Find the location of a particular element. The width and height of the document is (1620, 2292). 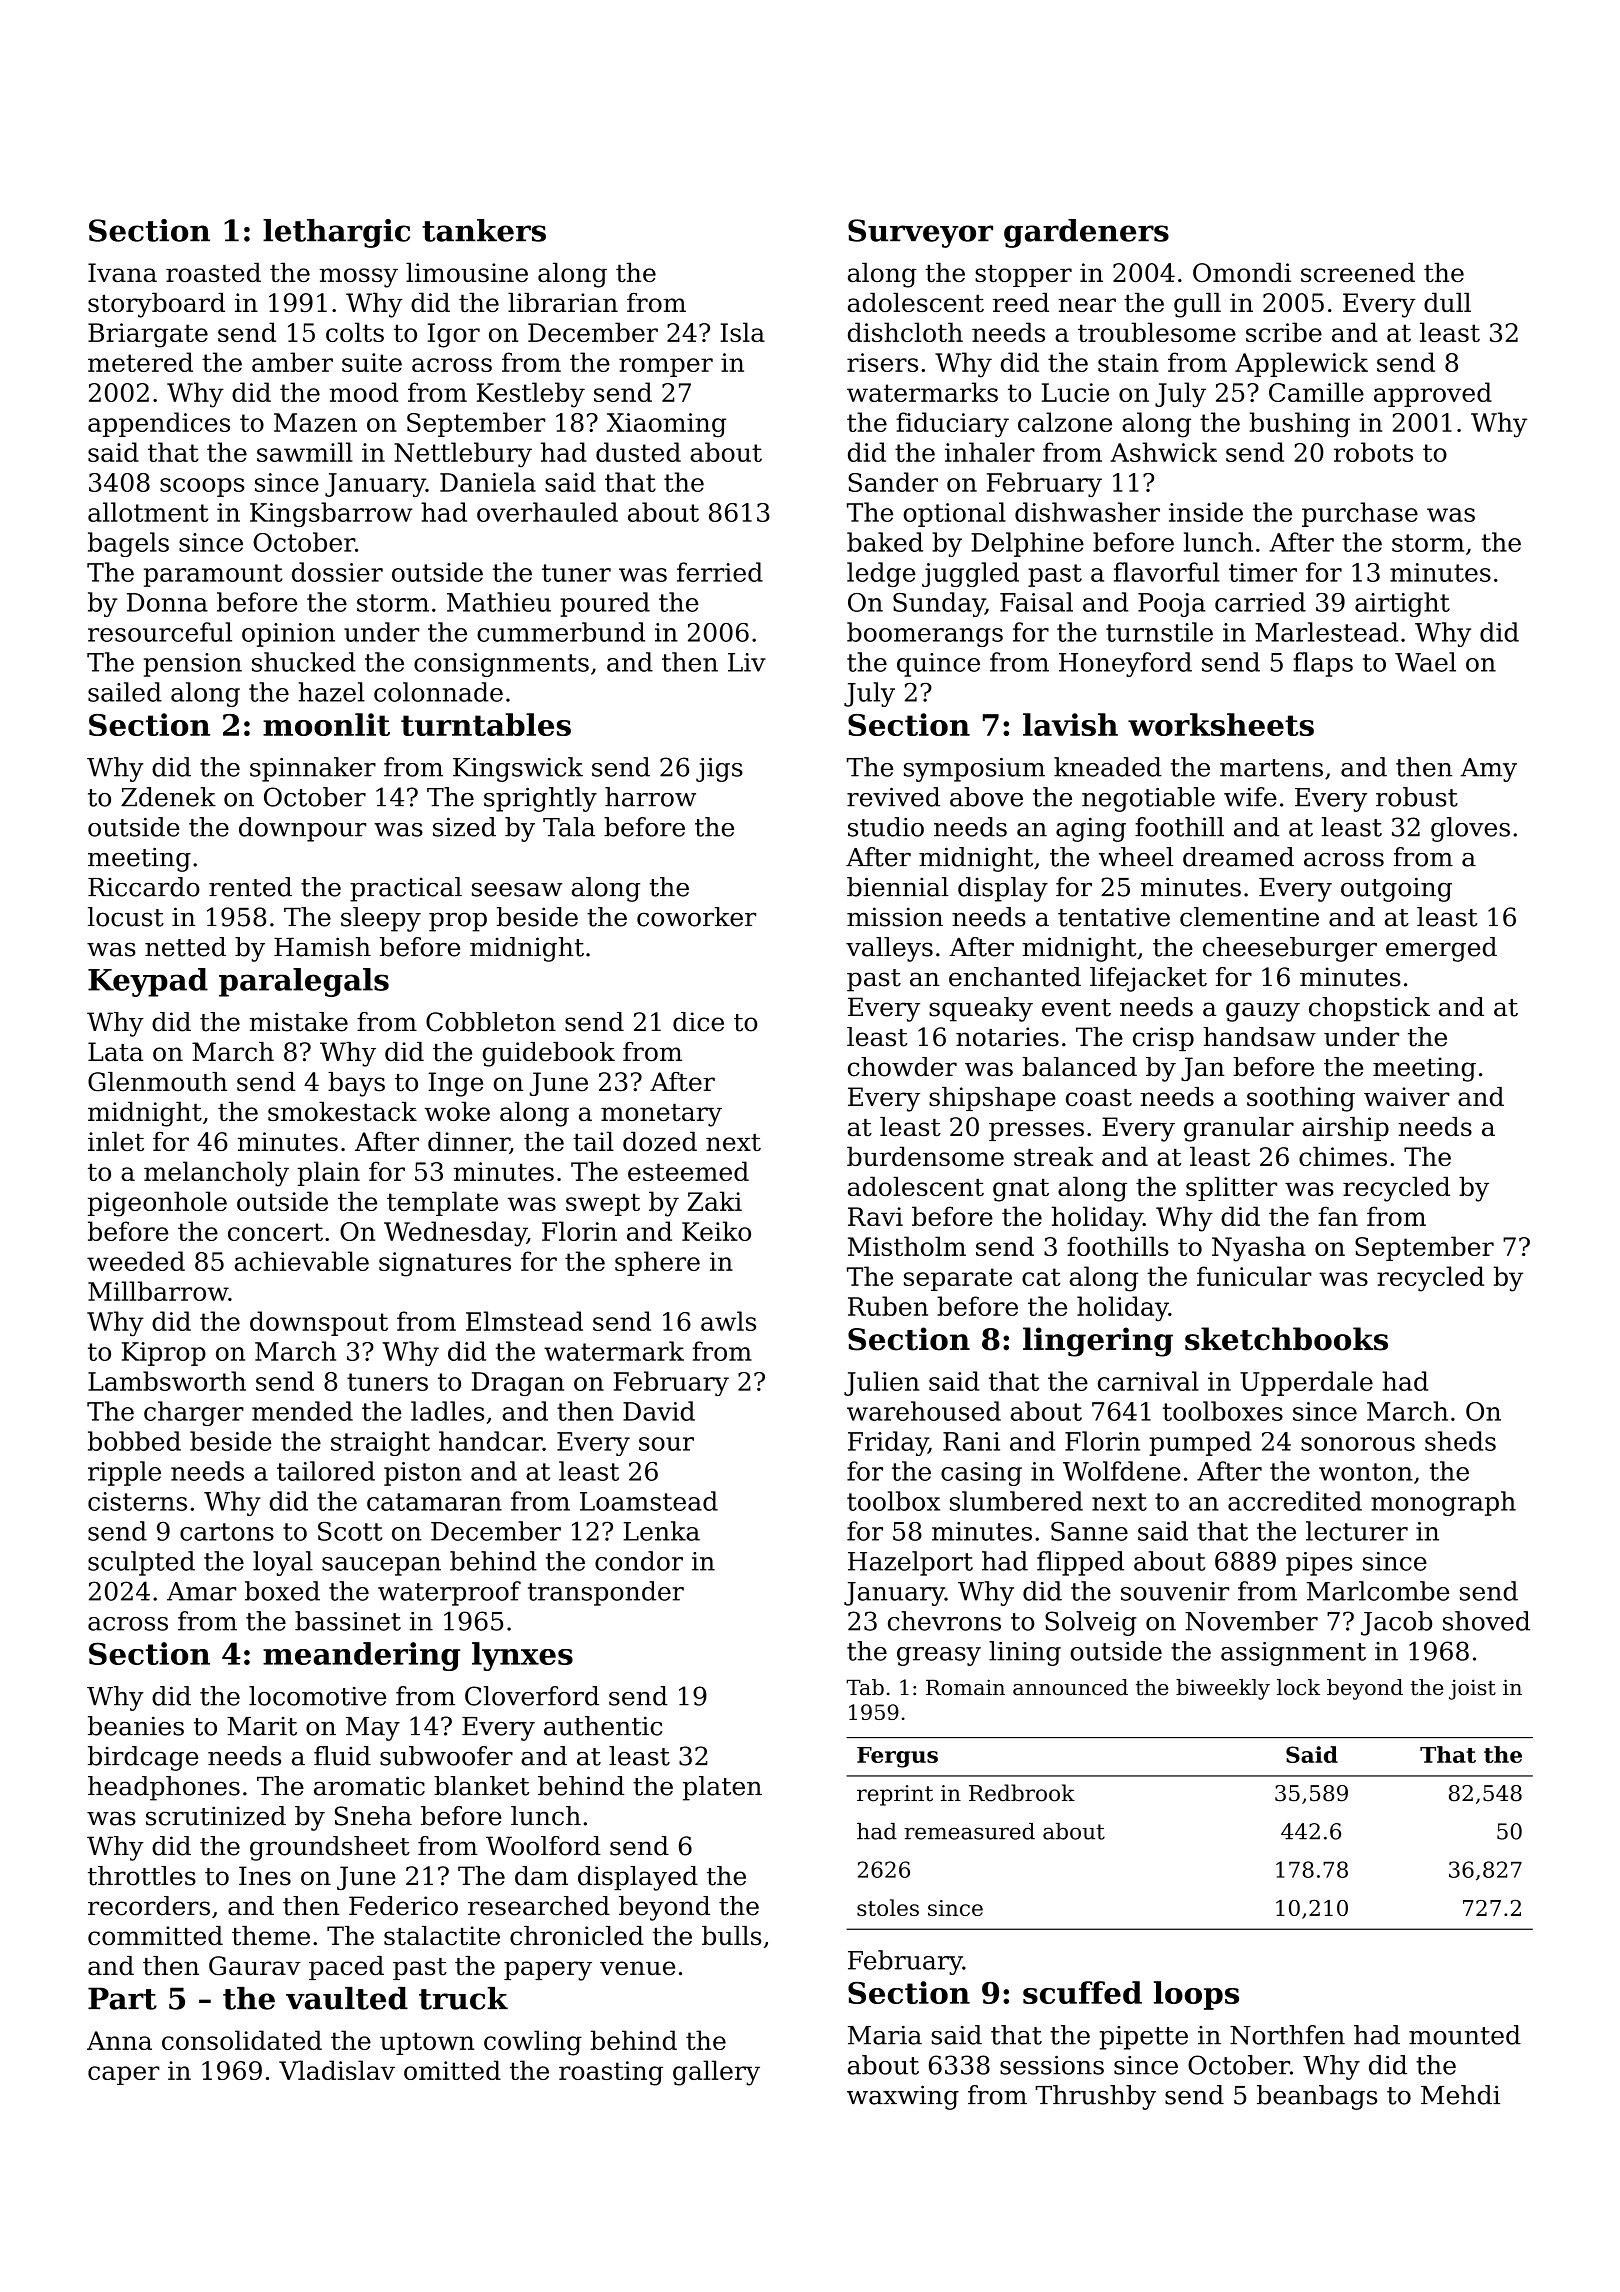

Honeyford is located at coordinates (1125, 664).
